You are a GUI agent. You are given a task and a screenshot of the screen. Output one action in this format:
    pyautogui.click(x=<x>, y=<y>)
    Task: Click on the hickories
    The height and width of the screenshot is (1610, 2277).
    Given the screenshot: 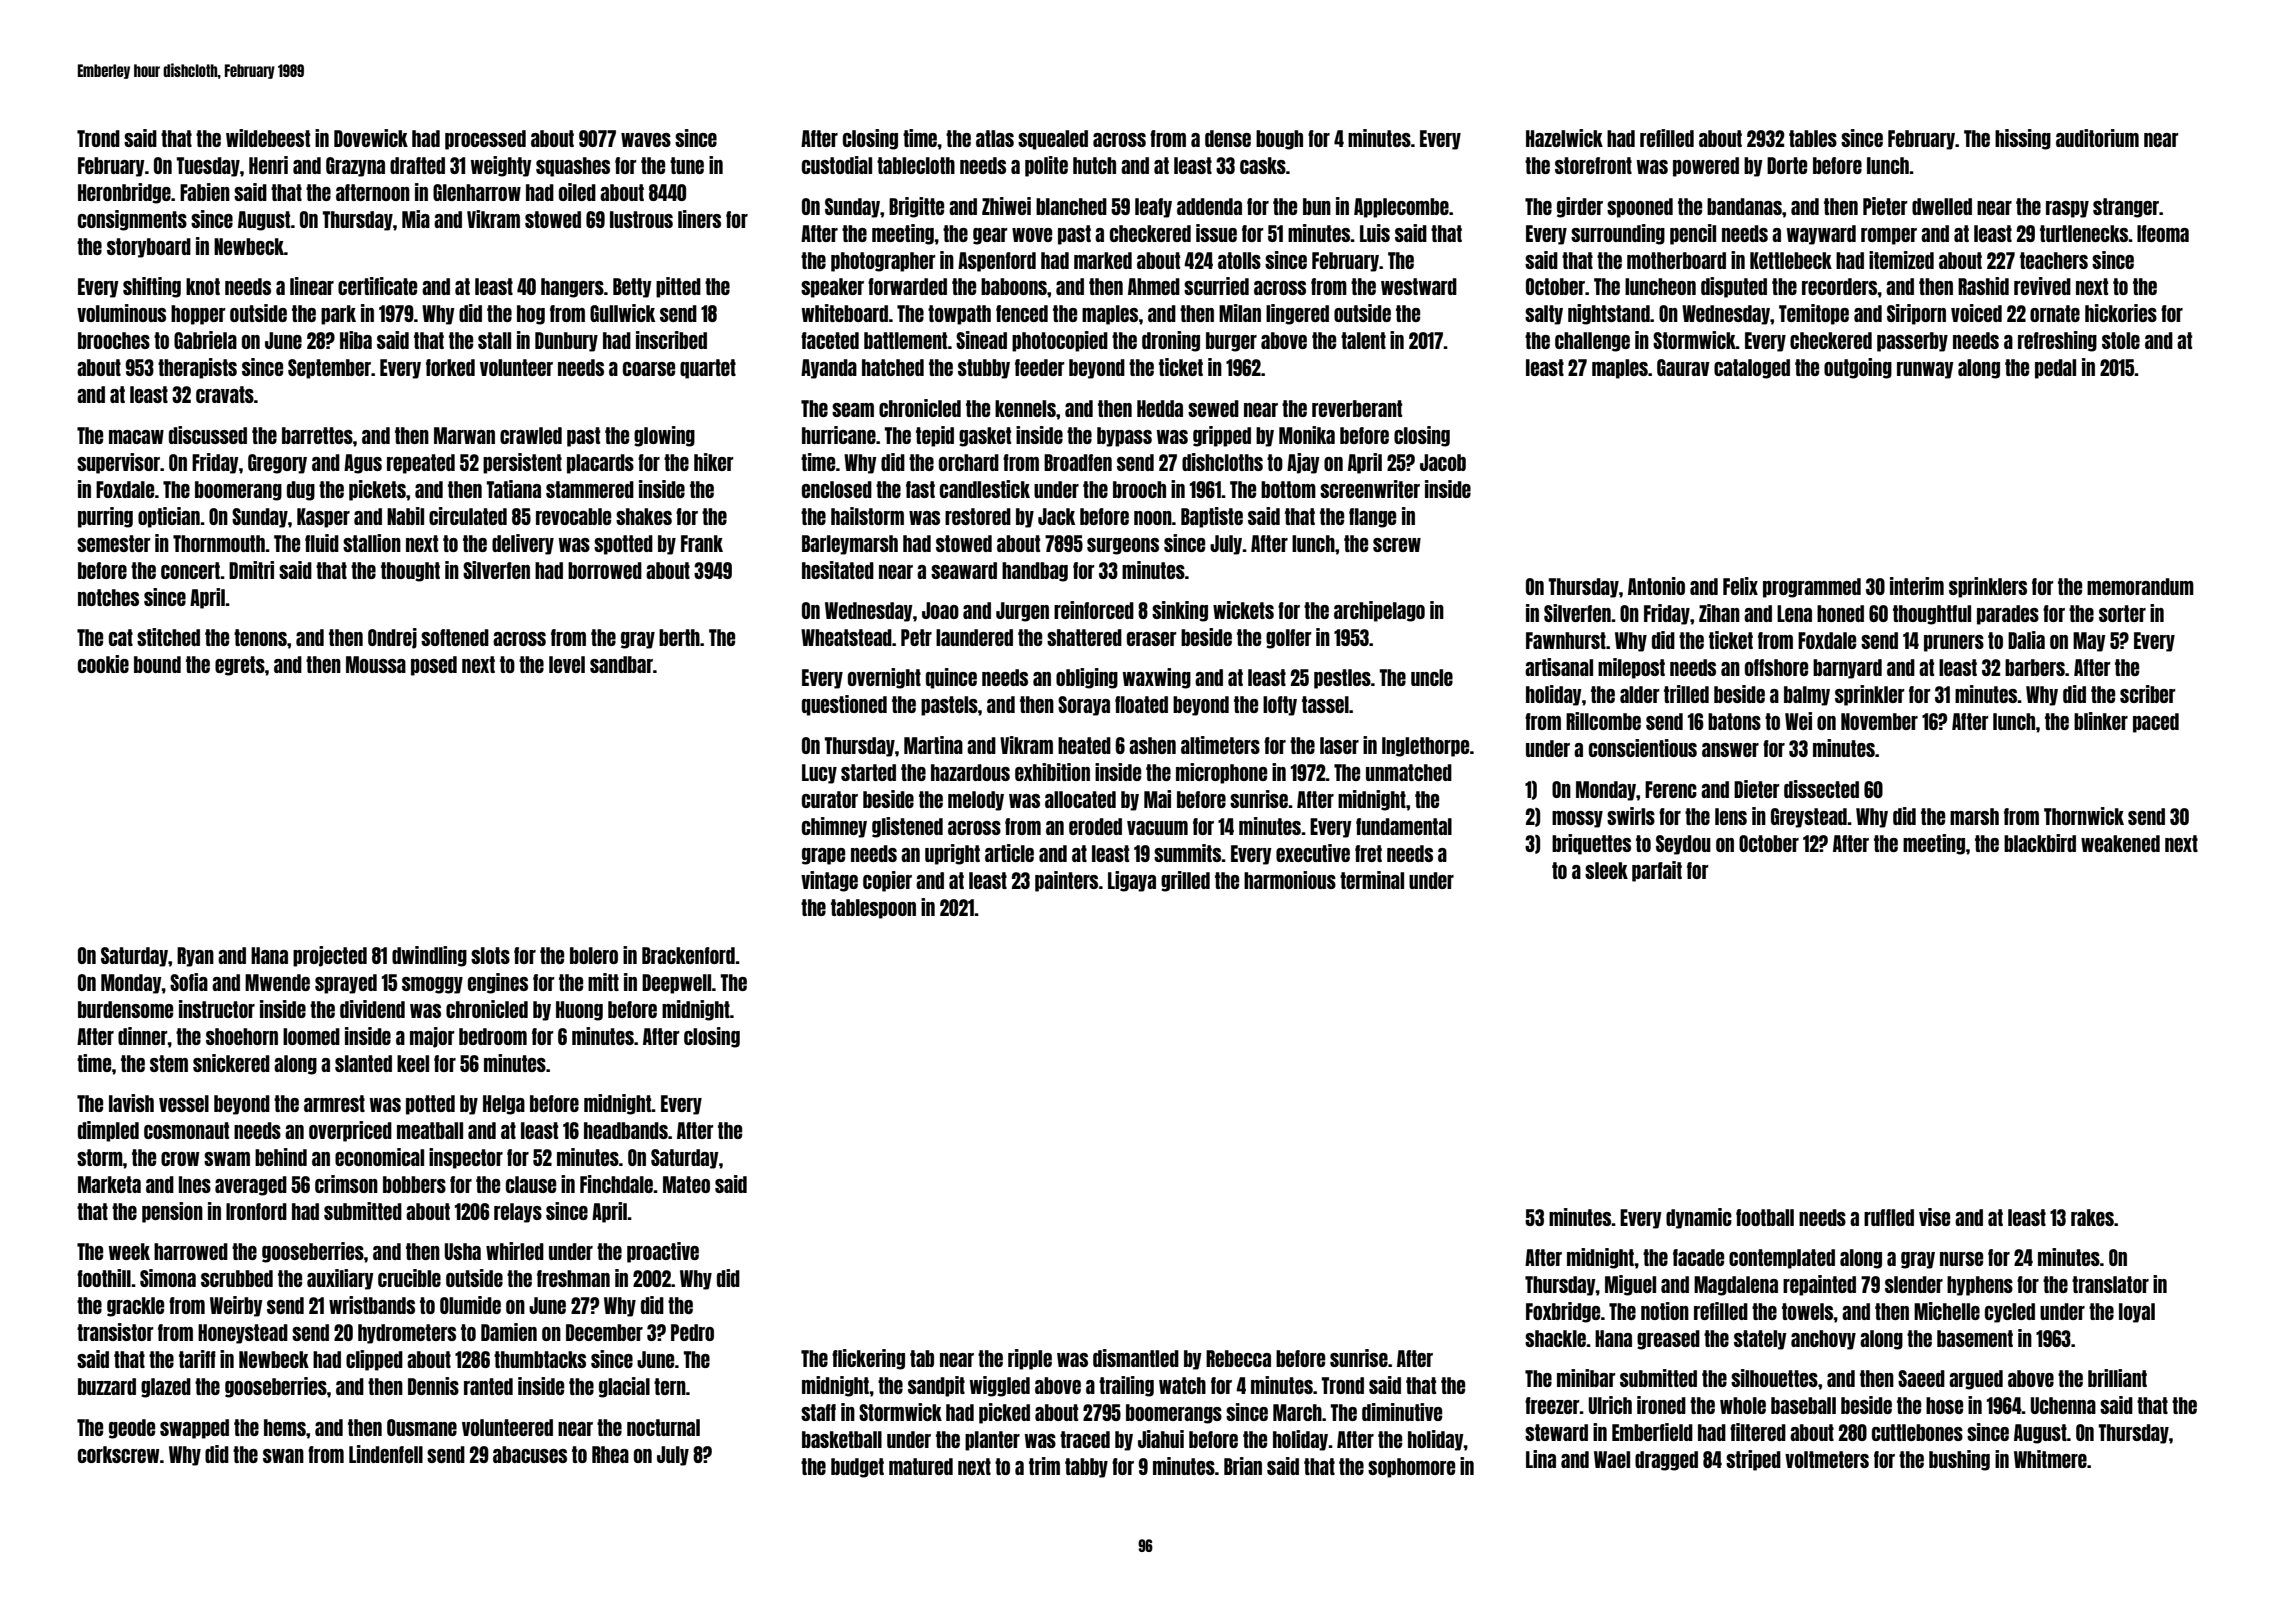 What is the action you would take?
    pyautogui.click(x=2121, y=313)
